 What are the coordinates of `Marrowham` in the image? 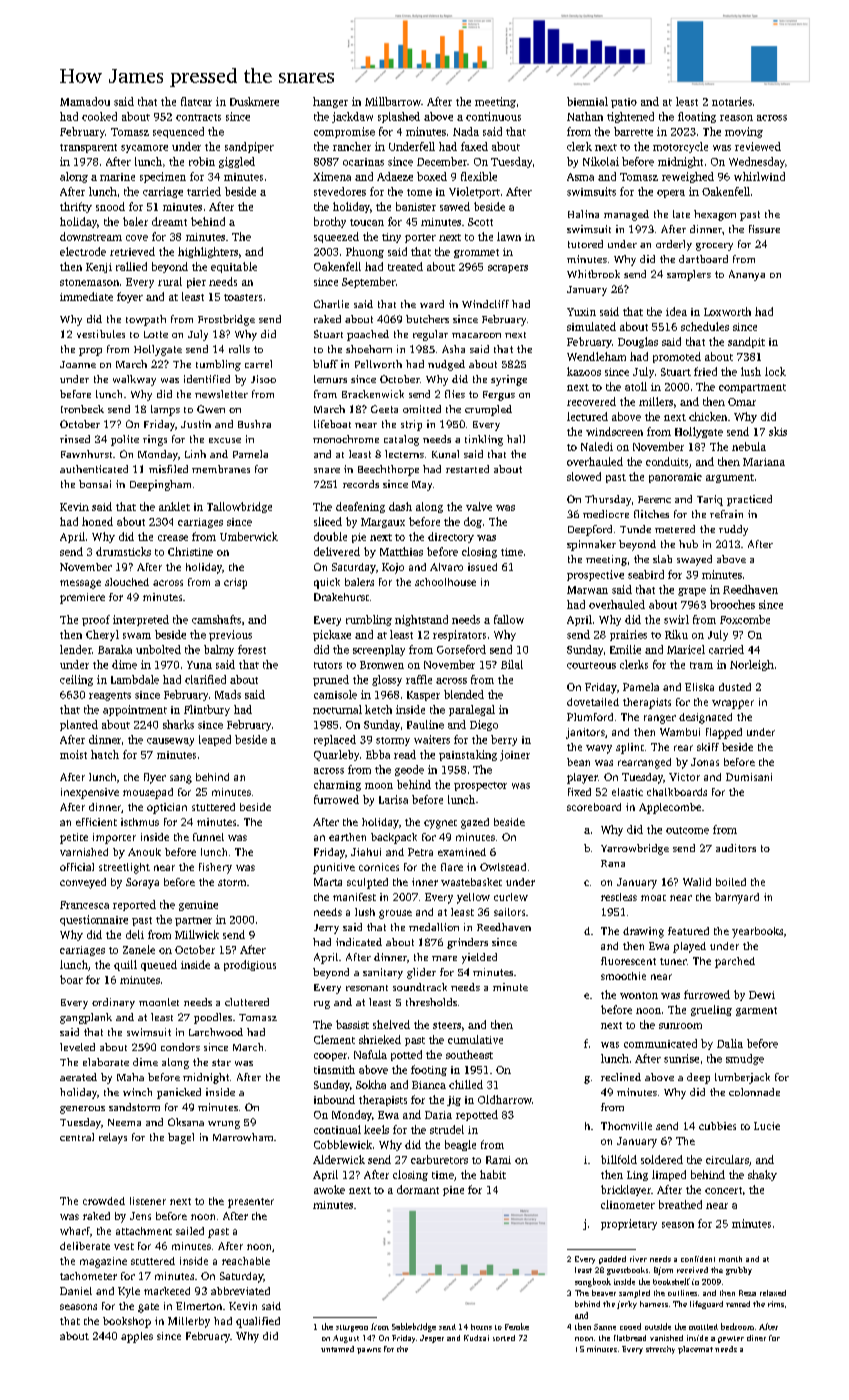 It's located at (243, 1137).
